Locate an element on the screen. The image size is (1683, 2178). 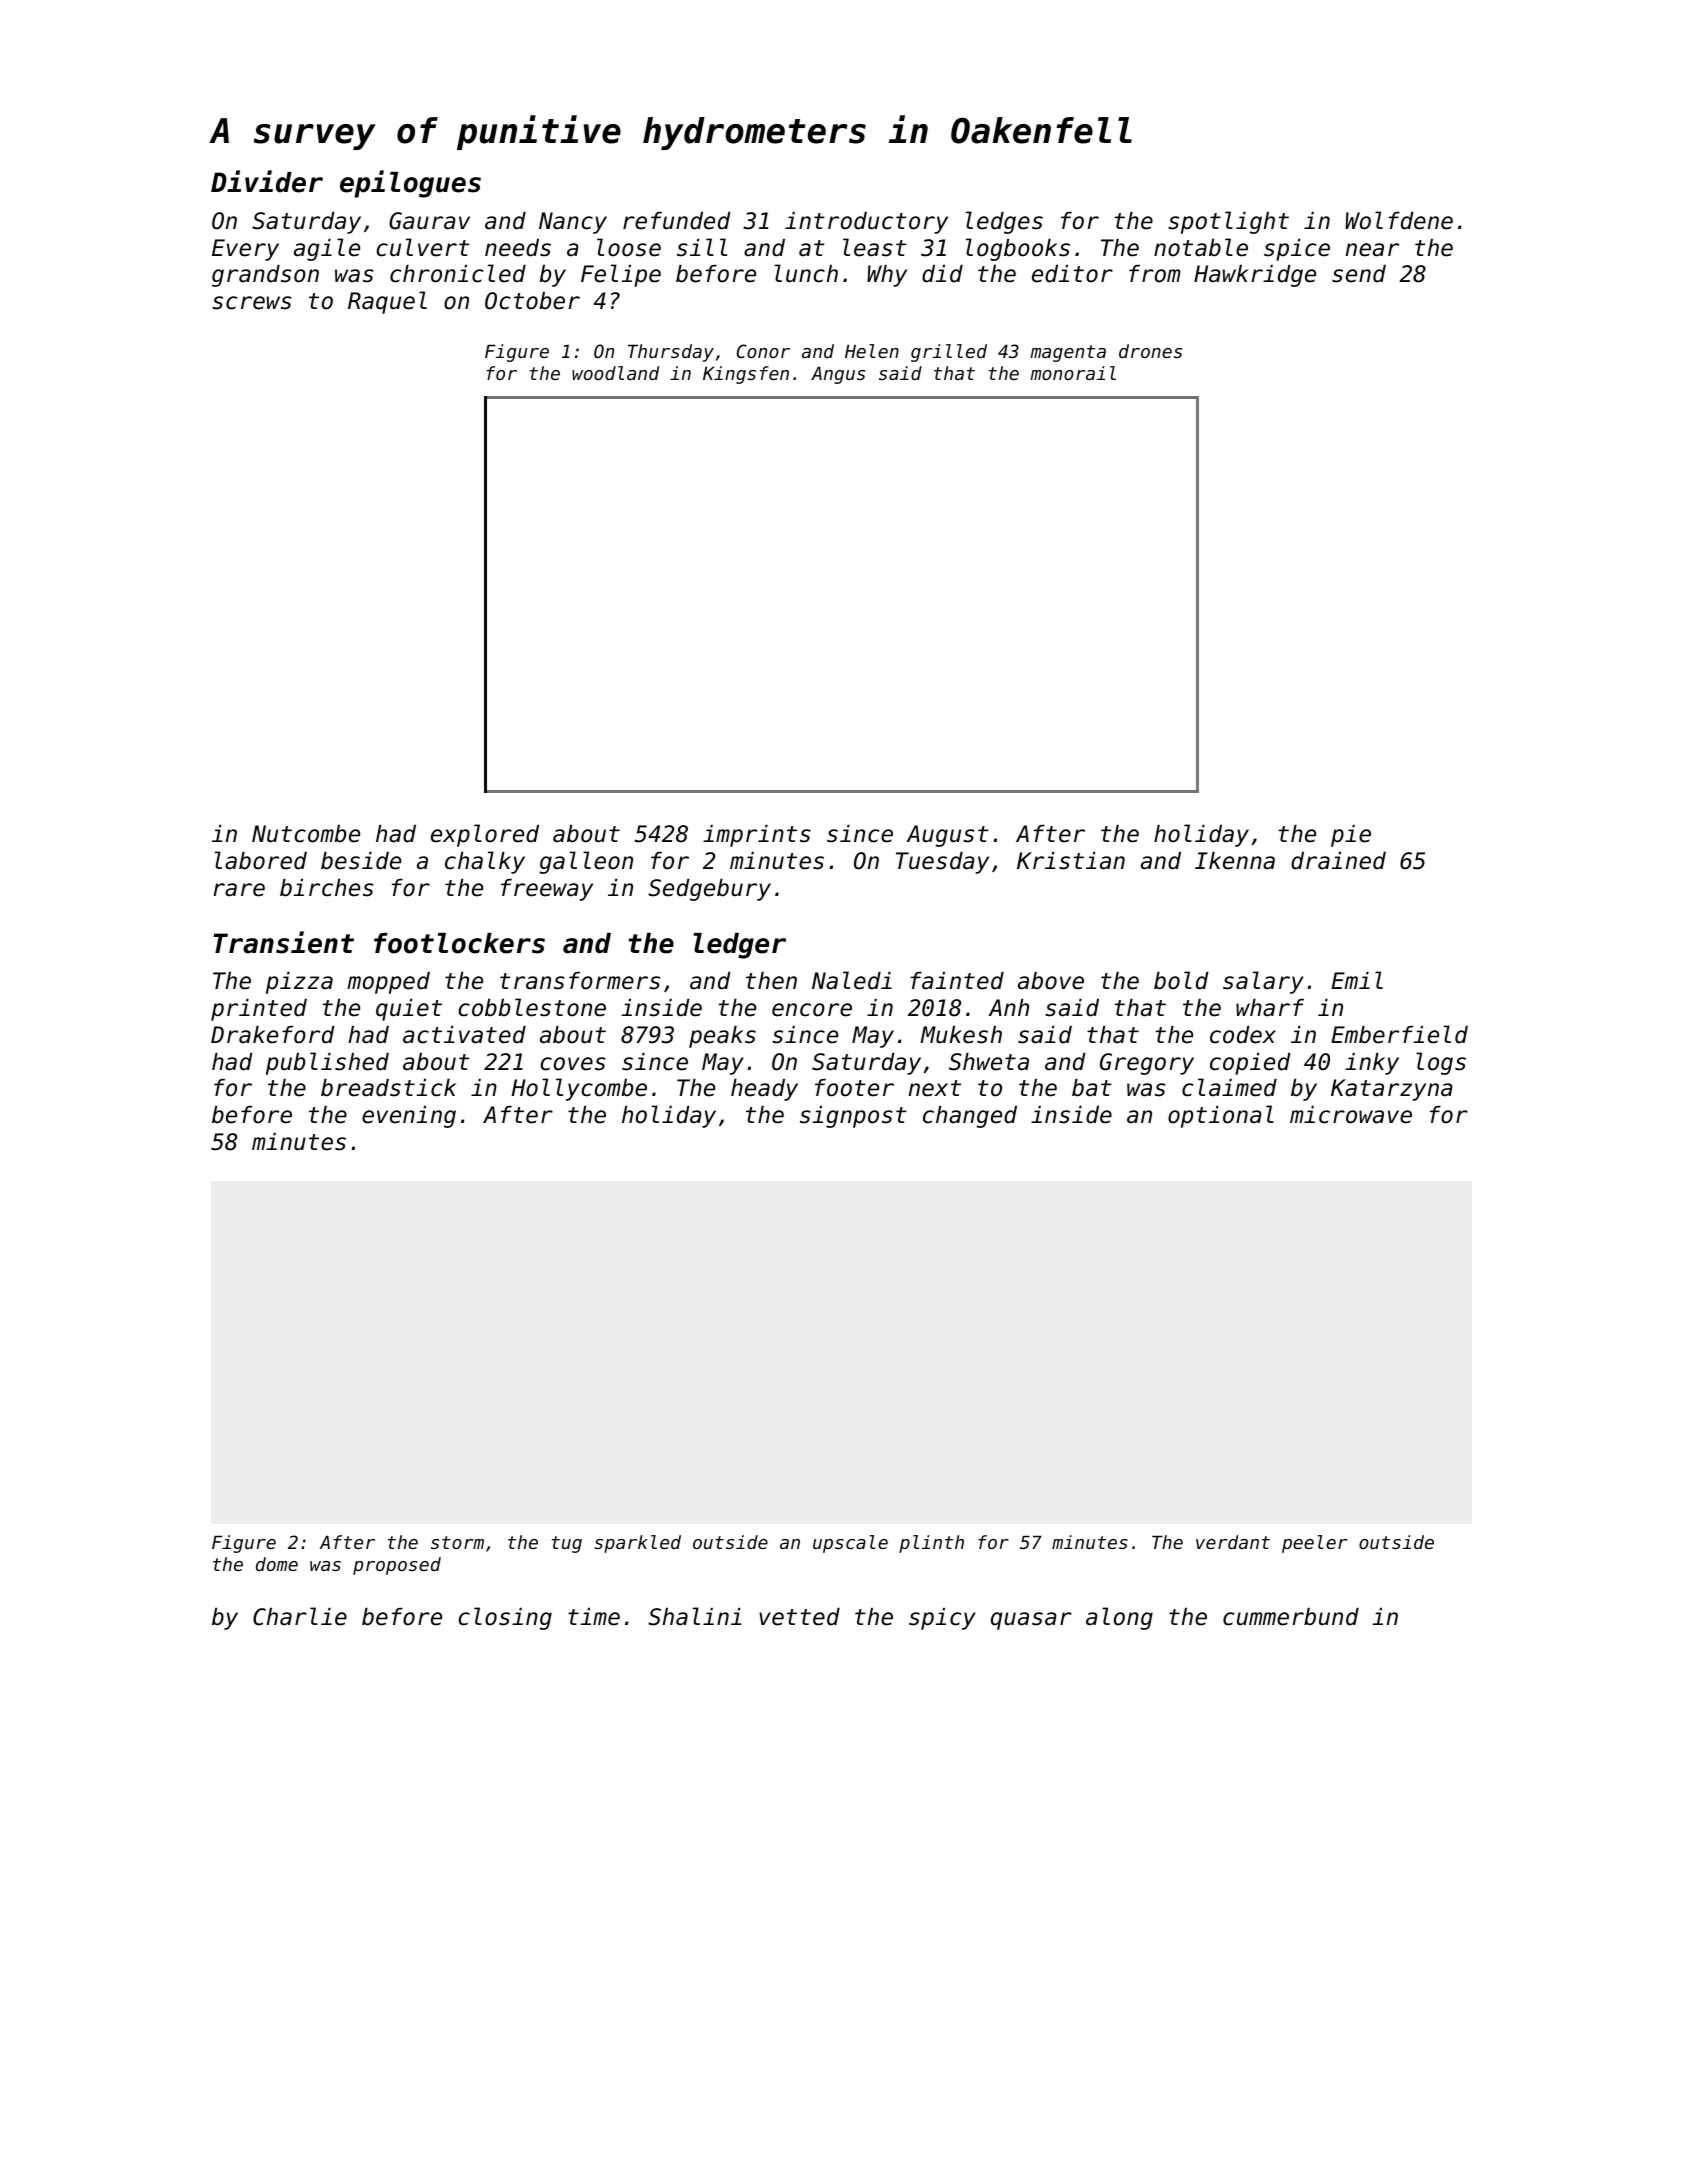
signpost is located at coordinates (853, 1117).
